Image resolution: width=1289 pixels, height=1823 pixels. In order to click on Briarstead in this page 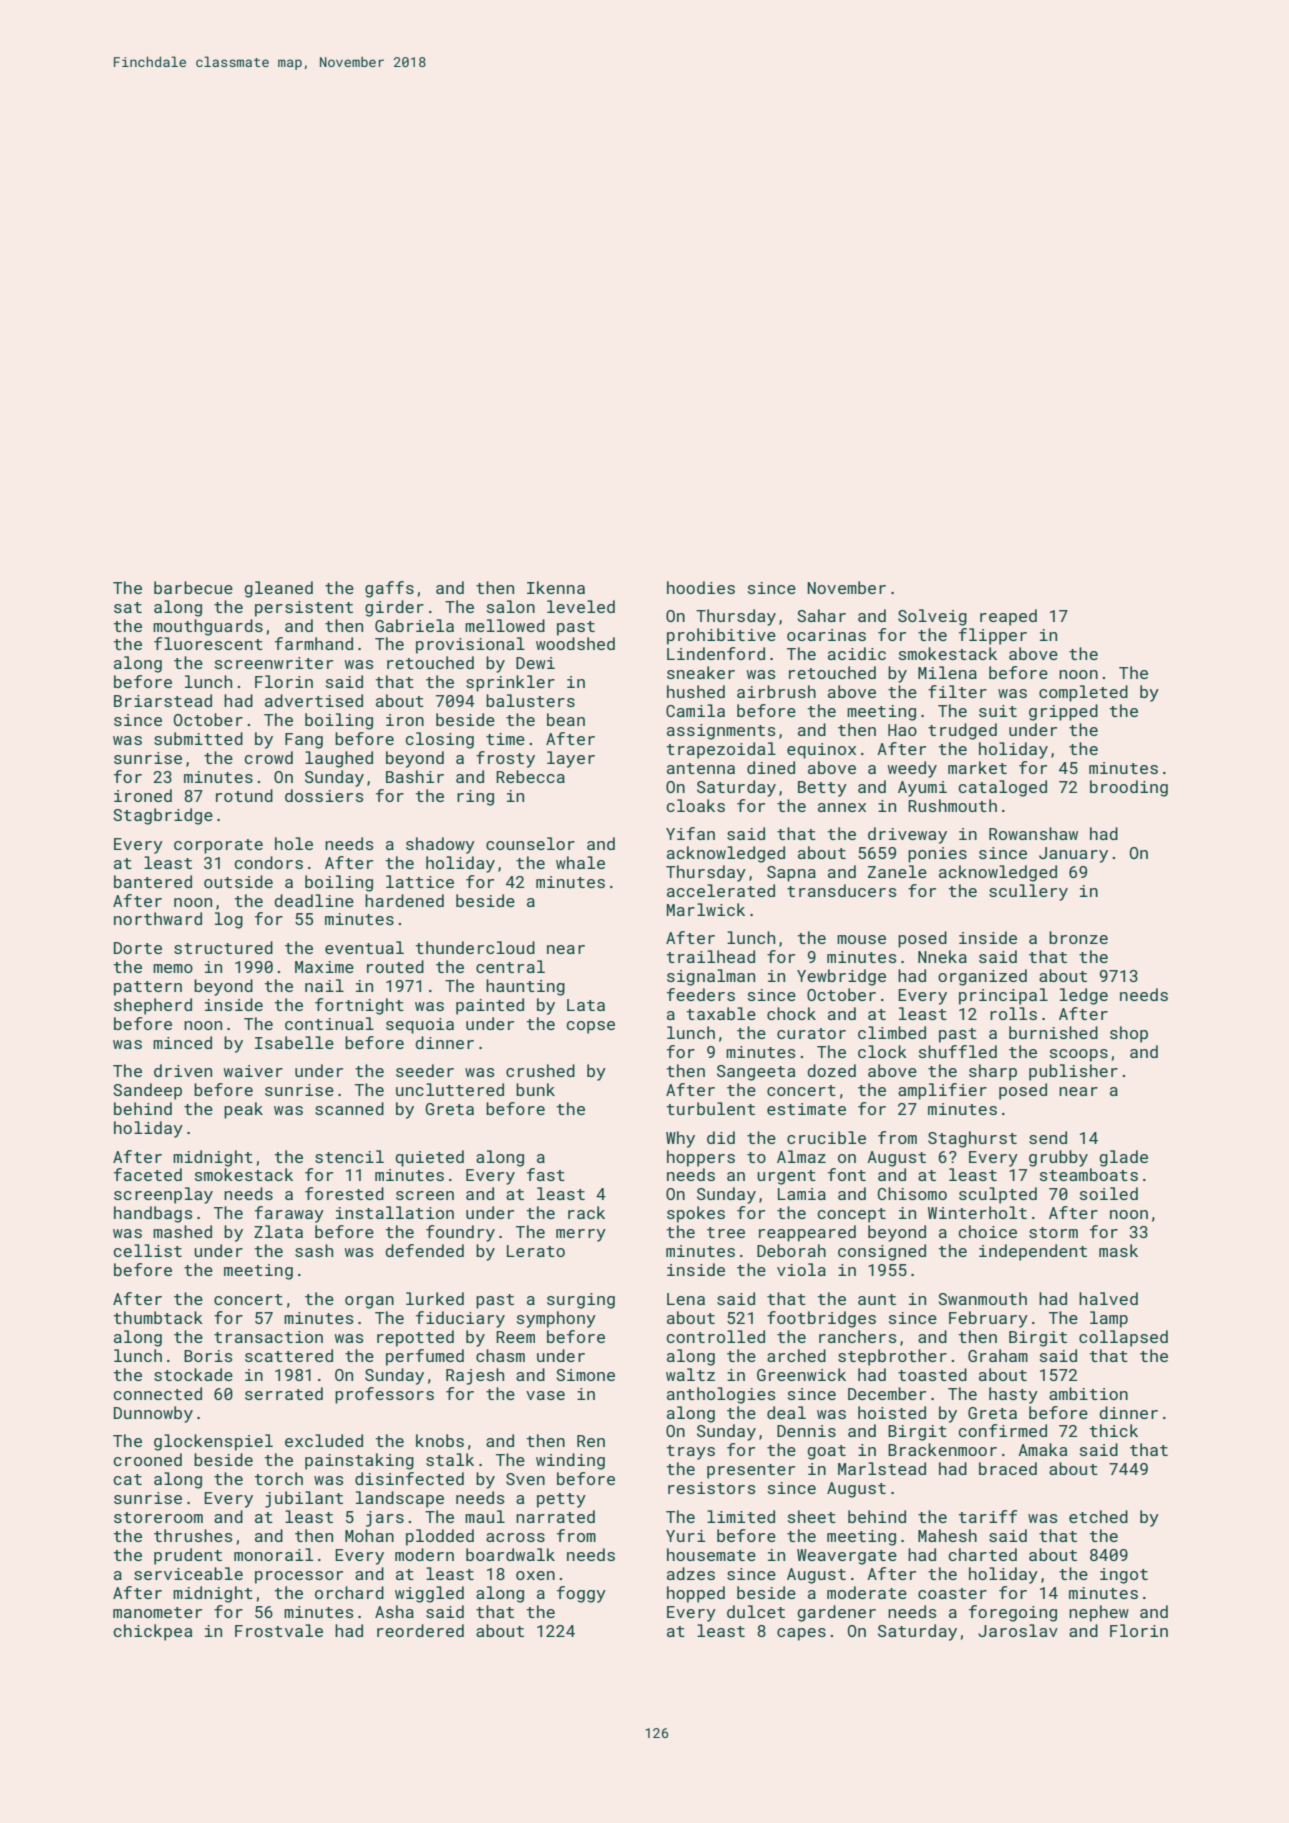, I will do `click(163, 700)`.
